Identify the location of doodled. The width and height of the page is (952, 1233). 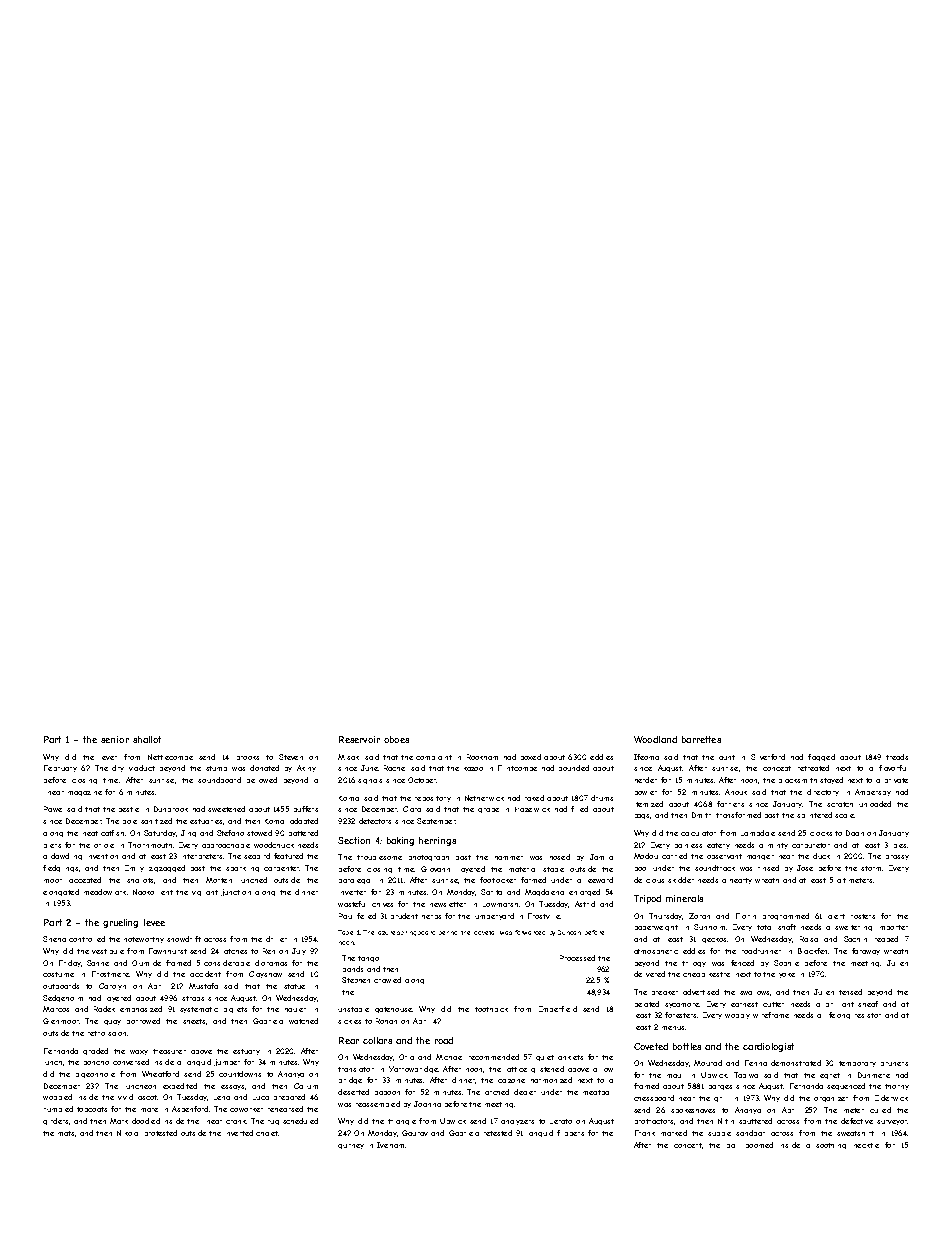
(146, 1121).
